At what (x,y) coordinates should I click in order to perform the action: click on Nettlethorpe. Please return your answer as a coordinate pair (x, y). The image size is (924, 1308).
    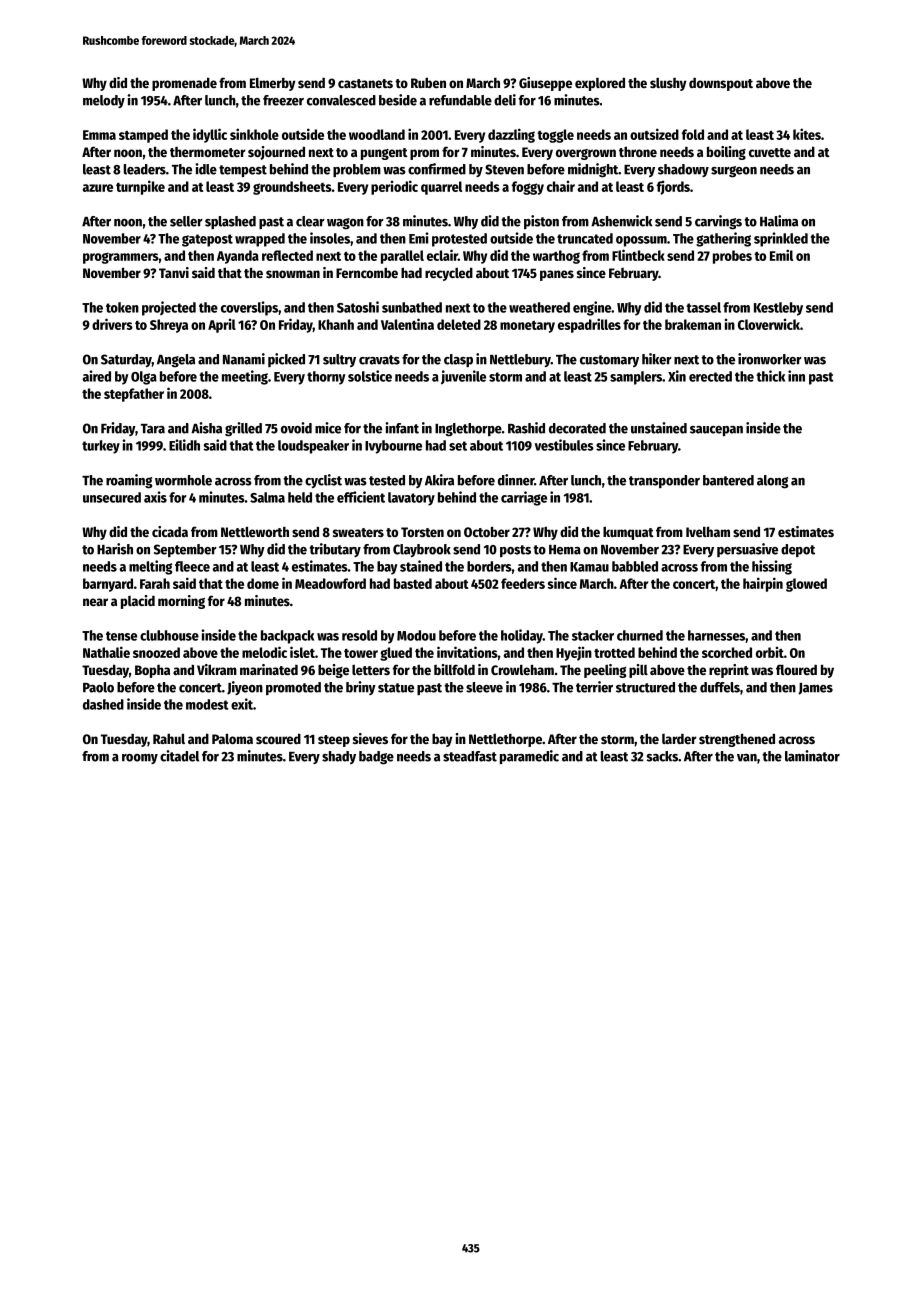
    Looking at the image, I should click on (505, 740).
